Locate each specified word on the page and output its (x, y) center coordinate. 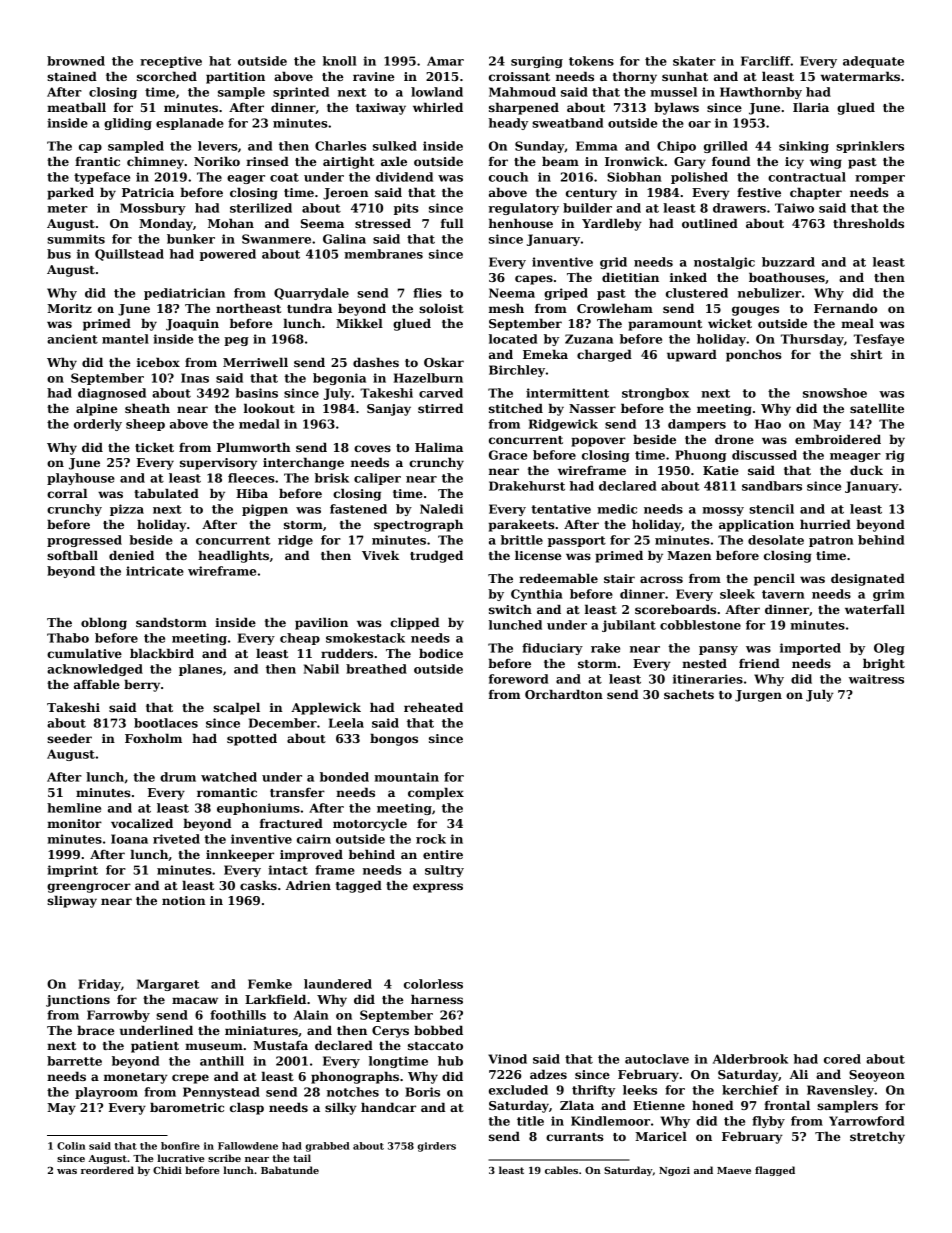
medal (259, 424)
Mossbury (153, 209)
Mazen (689, 555)
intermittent (567, 393)
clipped (415, 623)
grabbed (328, 1147)
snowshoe (835, 393)
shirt (866, 354)
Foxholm (153, 738)
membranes (383, 254)
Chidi (167, 1170)
